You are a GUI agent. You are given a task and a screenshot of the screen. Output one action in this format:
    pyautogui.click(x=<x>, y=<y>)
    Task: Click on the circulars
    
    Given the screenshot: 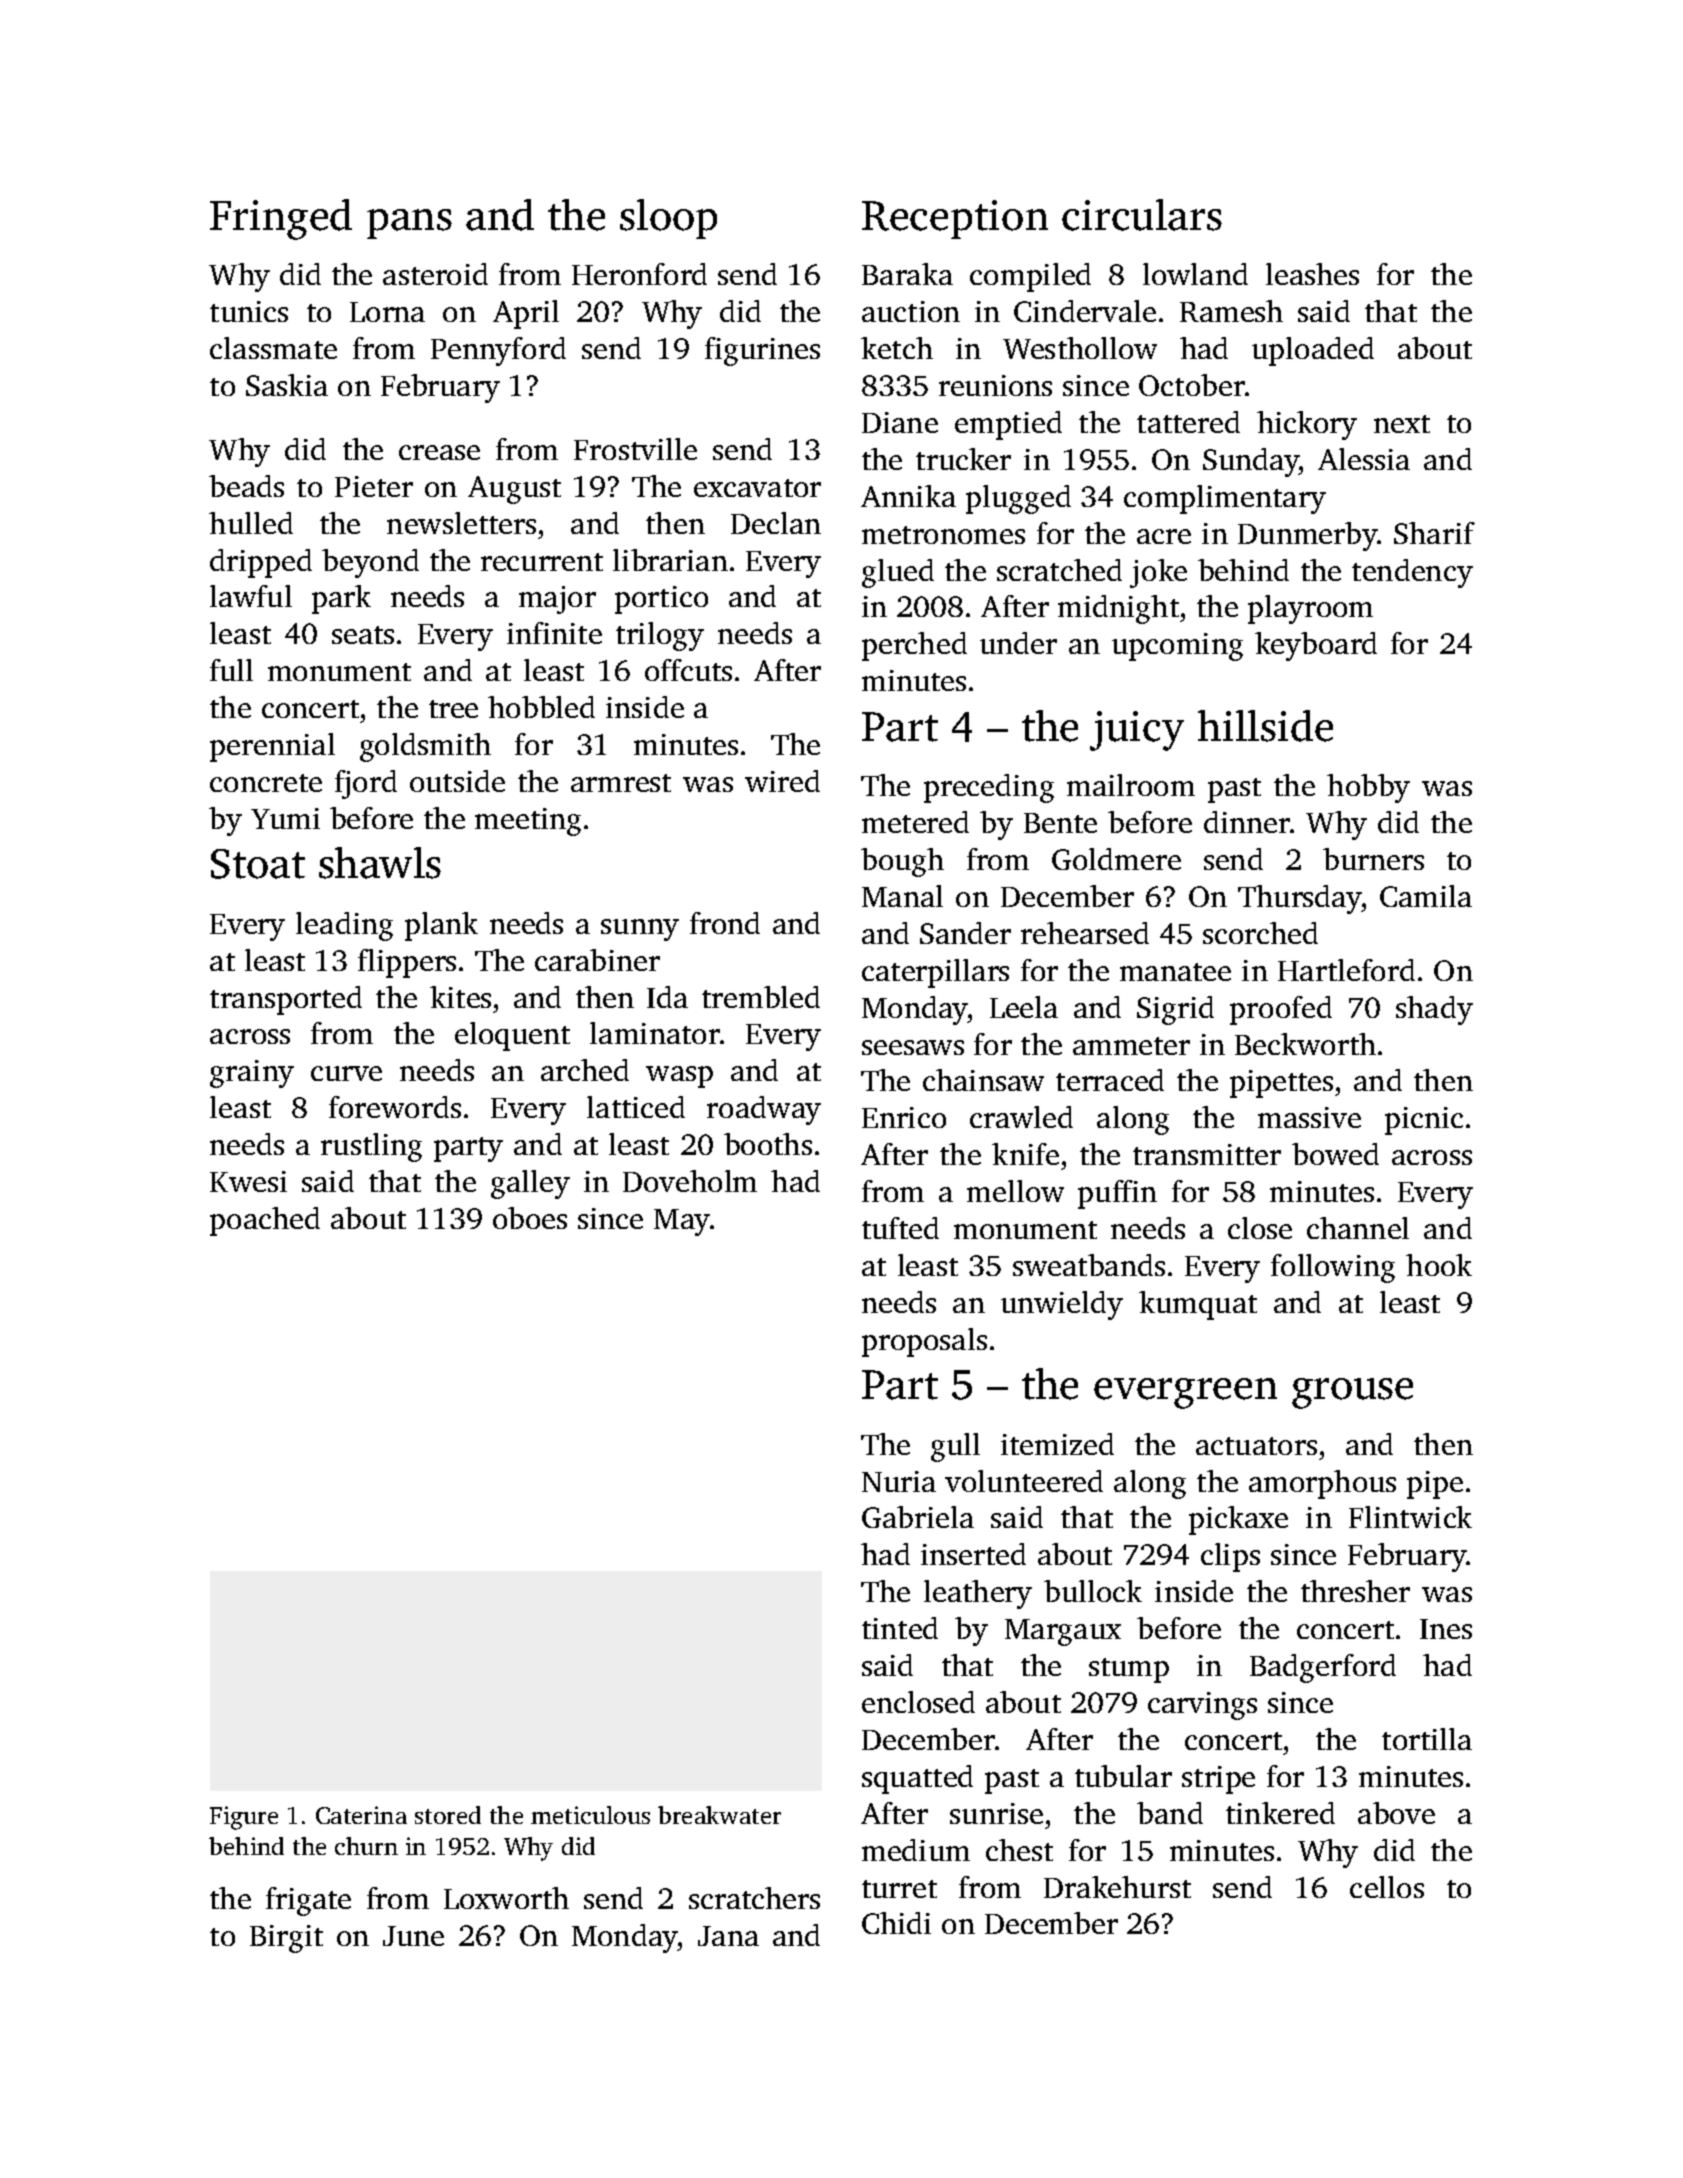 What is the action you would take?
    pyautogui.click(x=1142, y=215)
